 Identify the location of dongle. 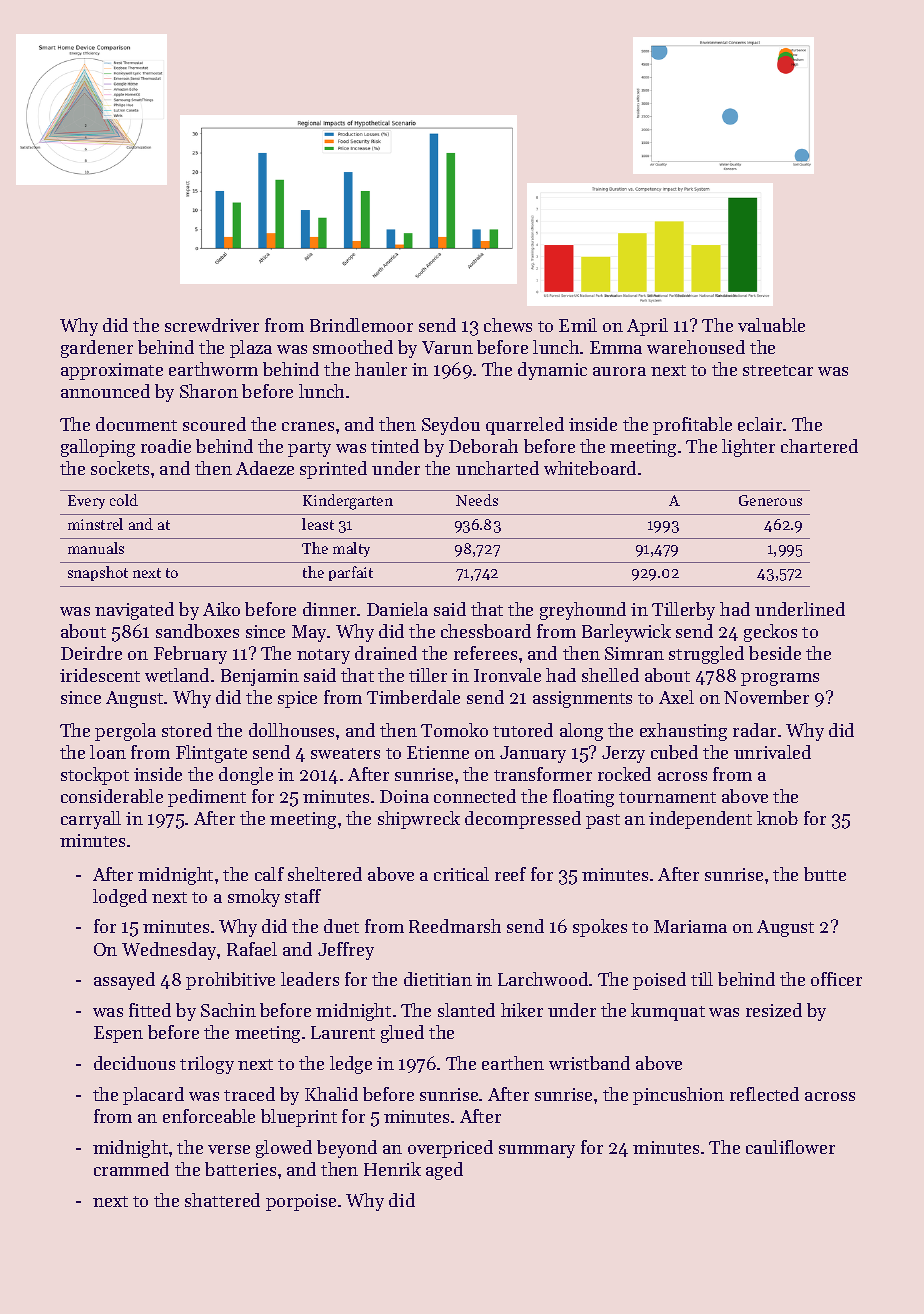
(246, 776).
